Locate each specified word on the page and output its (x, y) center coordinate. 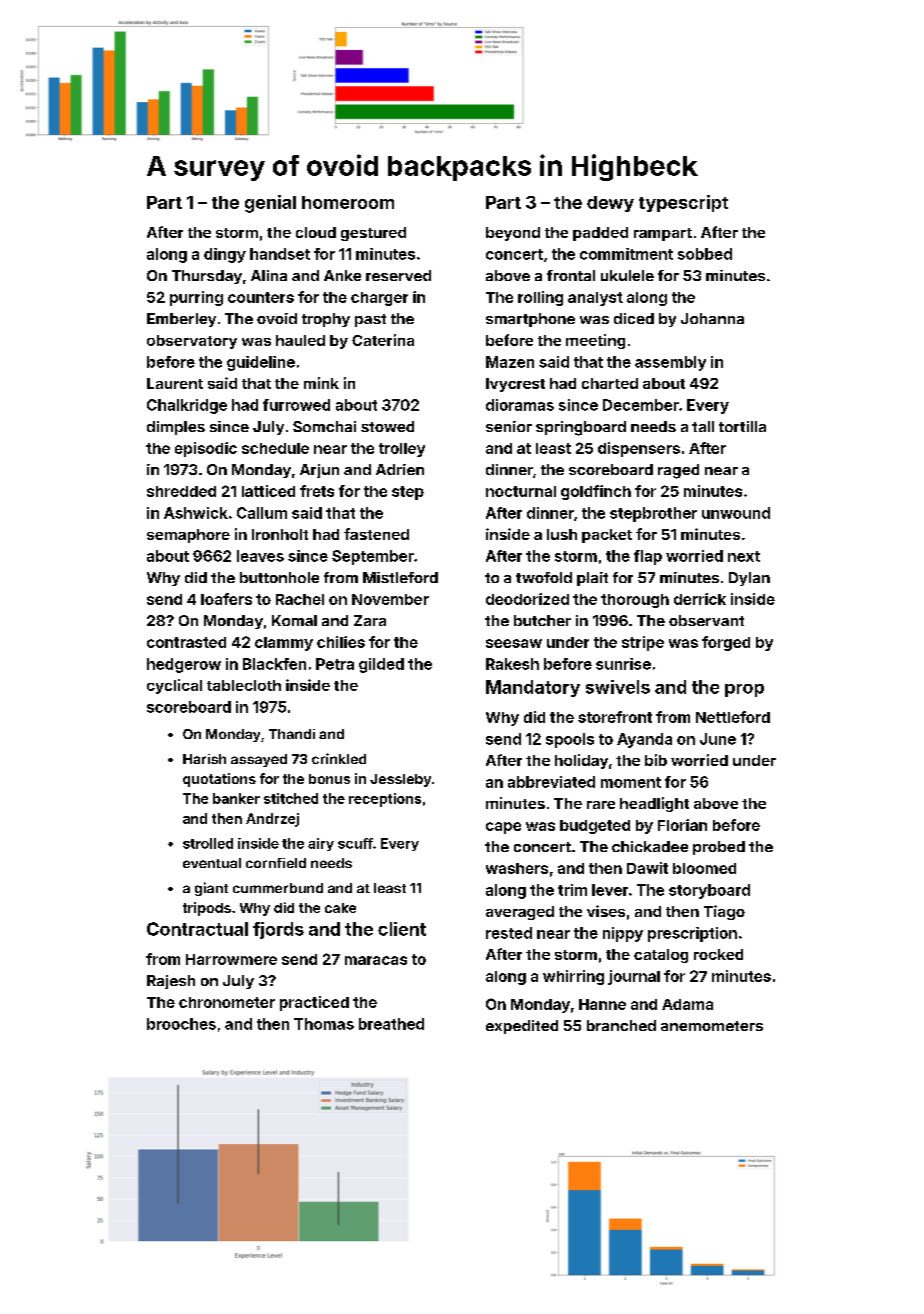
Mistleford (400, 577)
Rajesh (171, 982)
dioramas (520, 405)
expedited (522, 1027)
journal (634, 977)
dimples (176, 428)
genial (270, 204)
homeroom (348, 202)
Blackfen (274, 664)
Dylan (749, 579)
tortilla (742, 426)
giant (211, 889)
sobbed (705, 254)
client (402, 929)
